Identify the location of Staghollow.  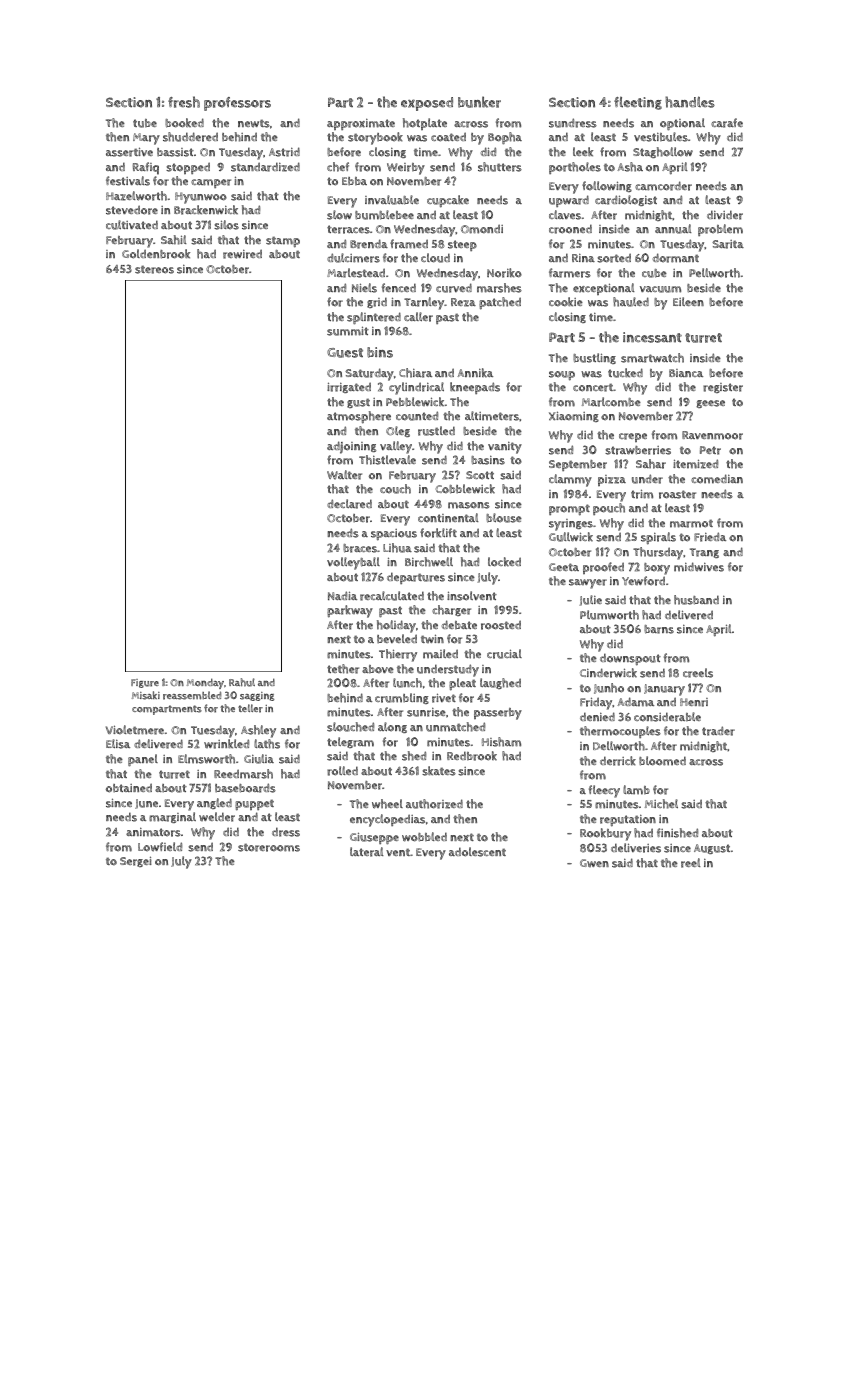
(663, 152).
